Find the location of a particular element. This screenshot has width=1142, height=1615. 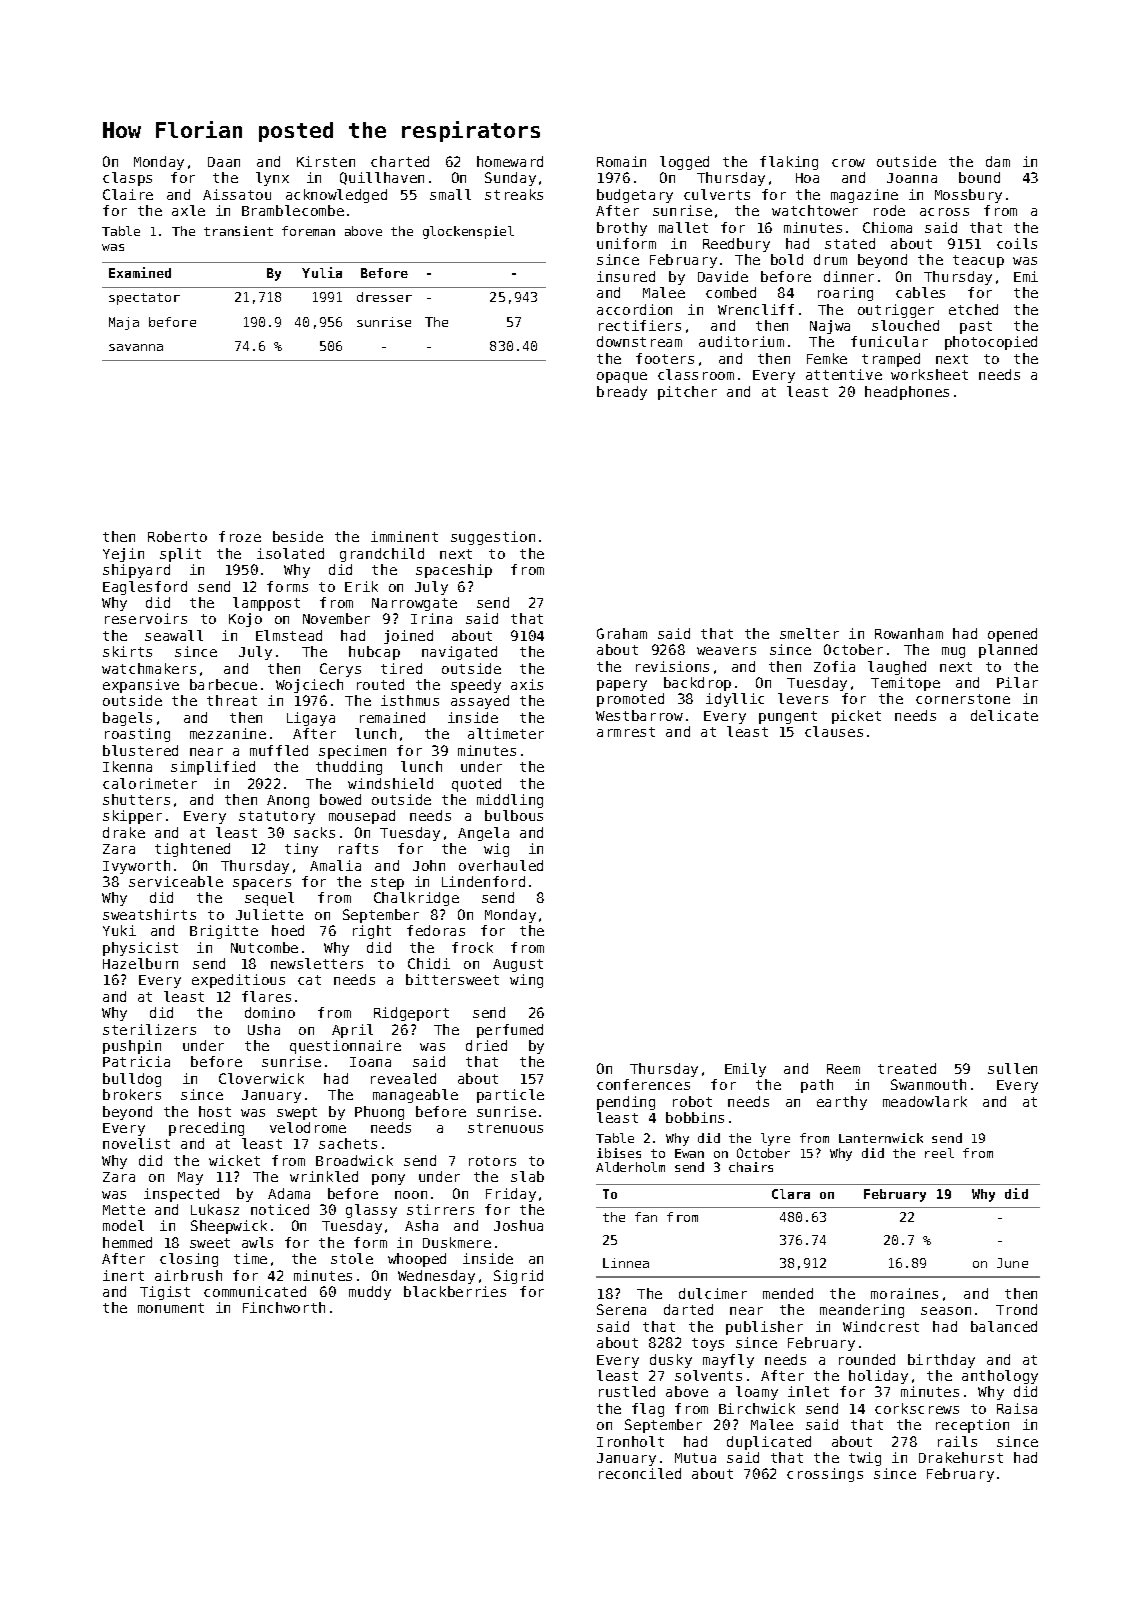

reconciled is located at coordinates (640, 1473).
